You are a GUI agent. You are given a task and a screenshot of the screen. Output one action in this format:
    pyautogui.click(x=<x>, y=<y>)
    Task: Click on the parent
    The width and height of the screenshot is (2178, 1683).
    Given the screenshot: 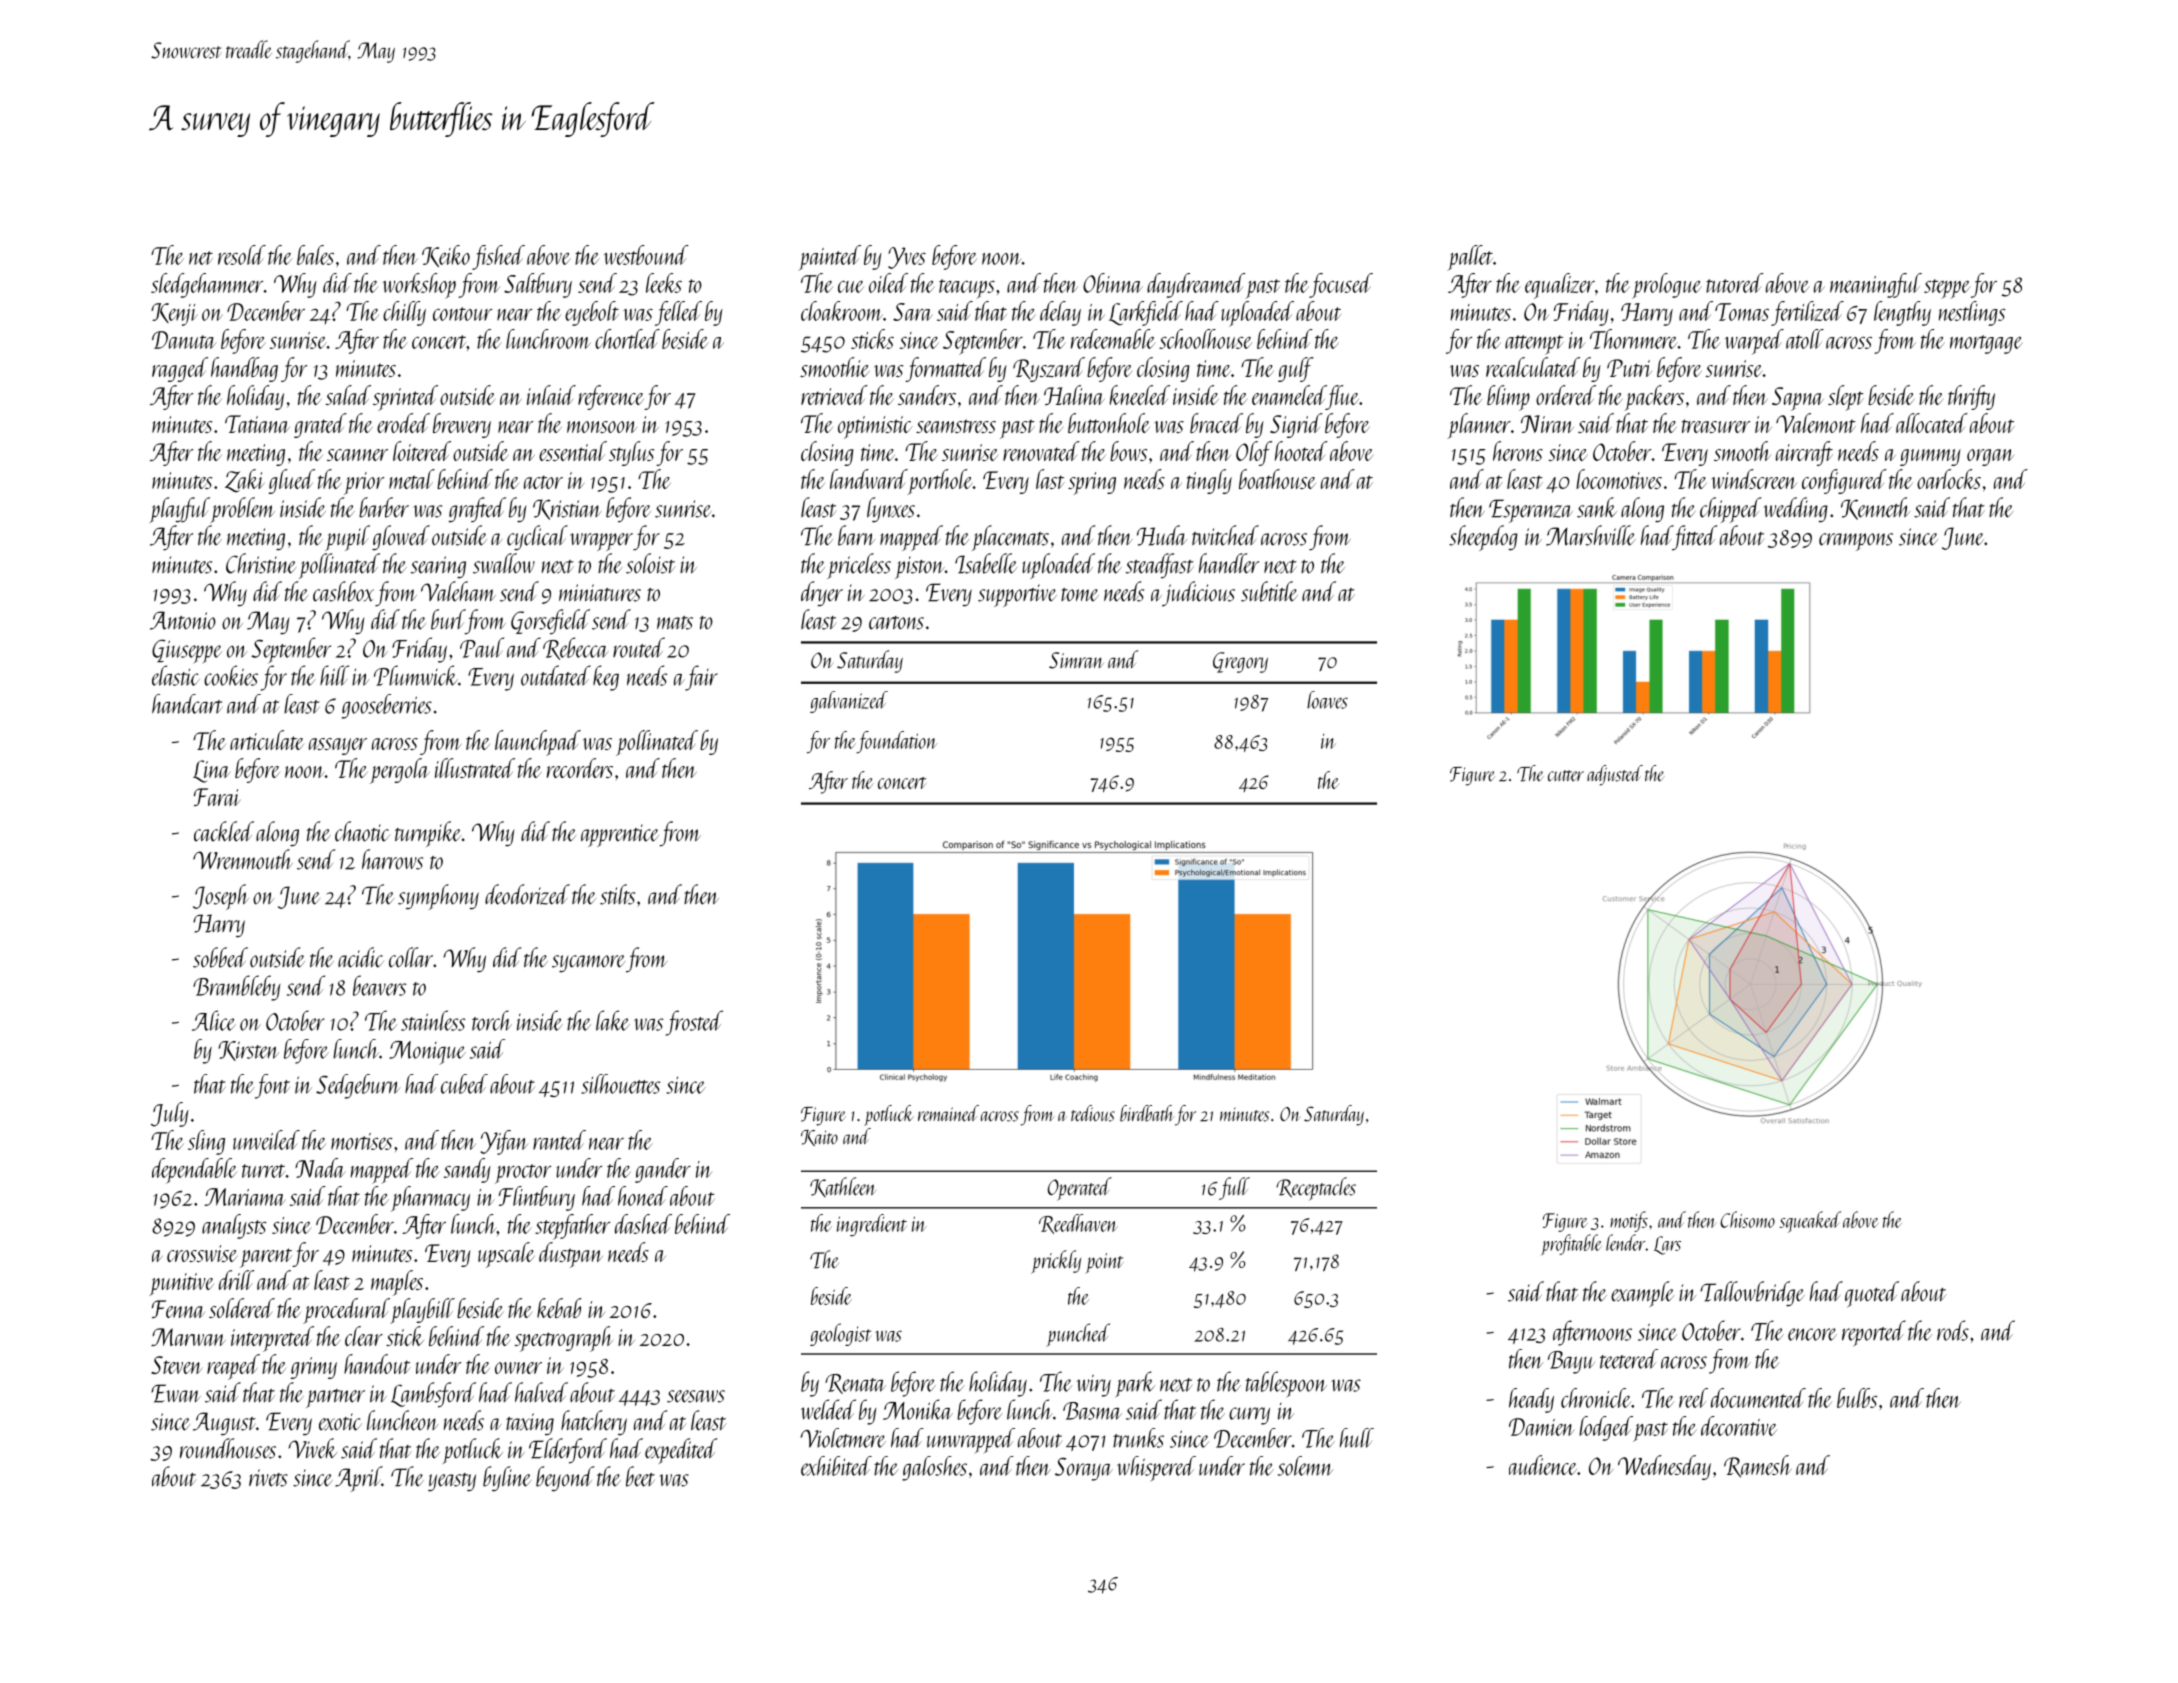 What is the action you would take?
    pyautogui.click(x=266, y=1258)
